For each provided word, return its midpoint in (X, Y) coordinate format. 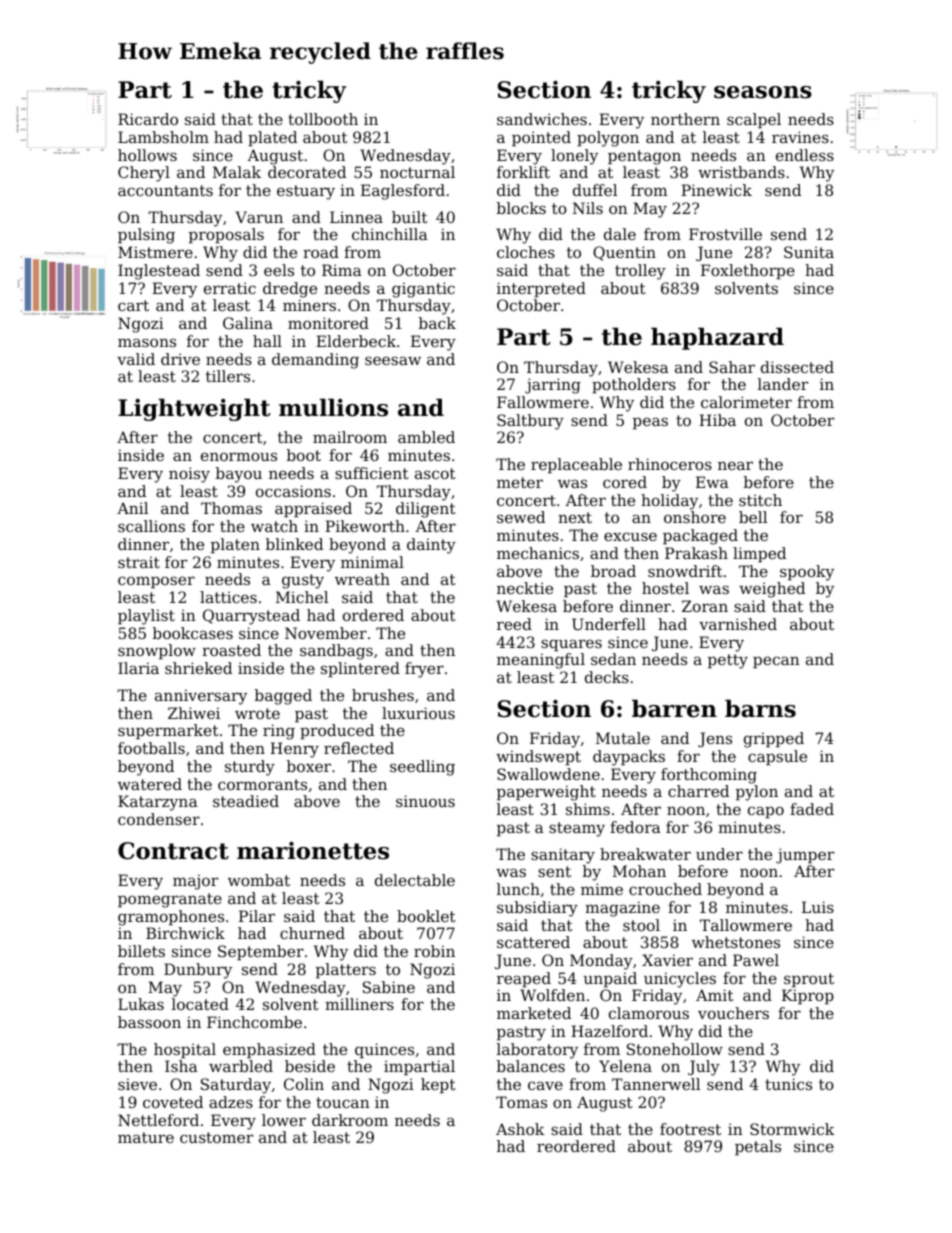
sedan (613, 659)
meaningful (541, 661)
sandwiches (542, 119)
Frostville (725, 234)
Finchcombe (254, 1022)
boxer (309, 766)
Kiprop (808, 996)
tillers (228, 376)
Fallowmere (543, 402)
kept (438, 1085)
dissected (797, 367)
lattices (228, 597)
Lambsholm (163, 137)
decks (607, 677)
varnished (738, 624)
